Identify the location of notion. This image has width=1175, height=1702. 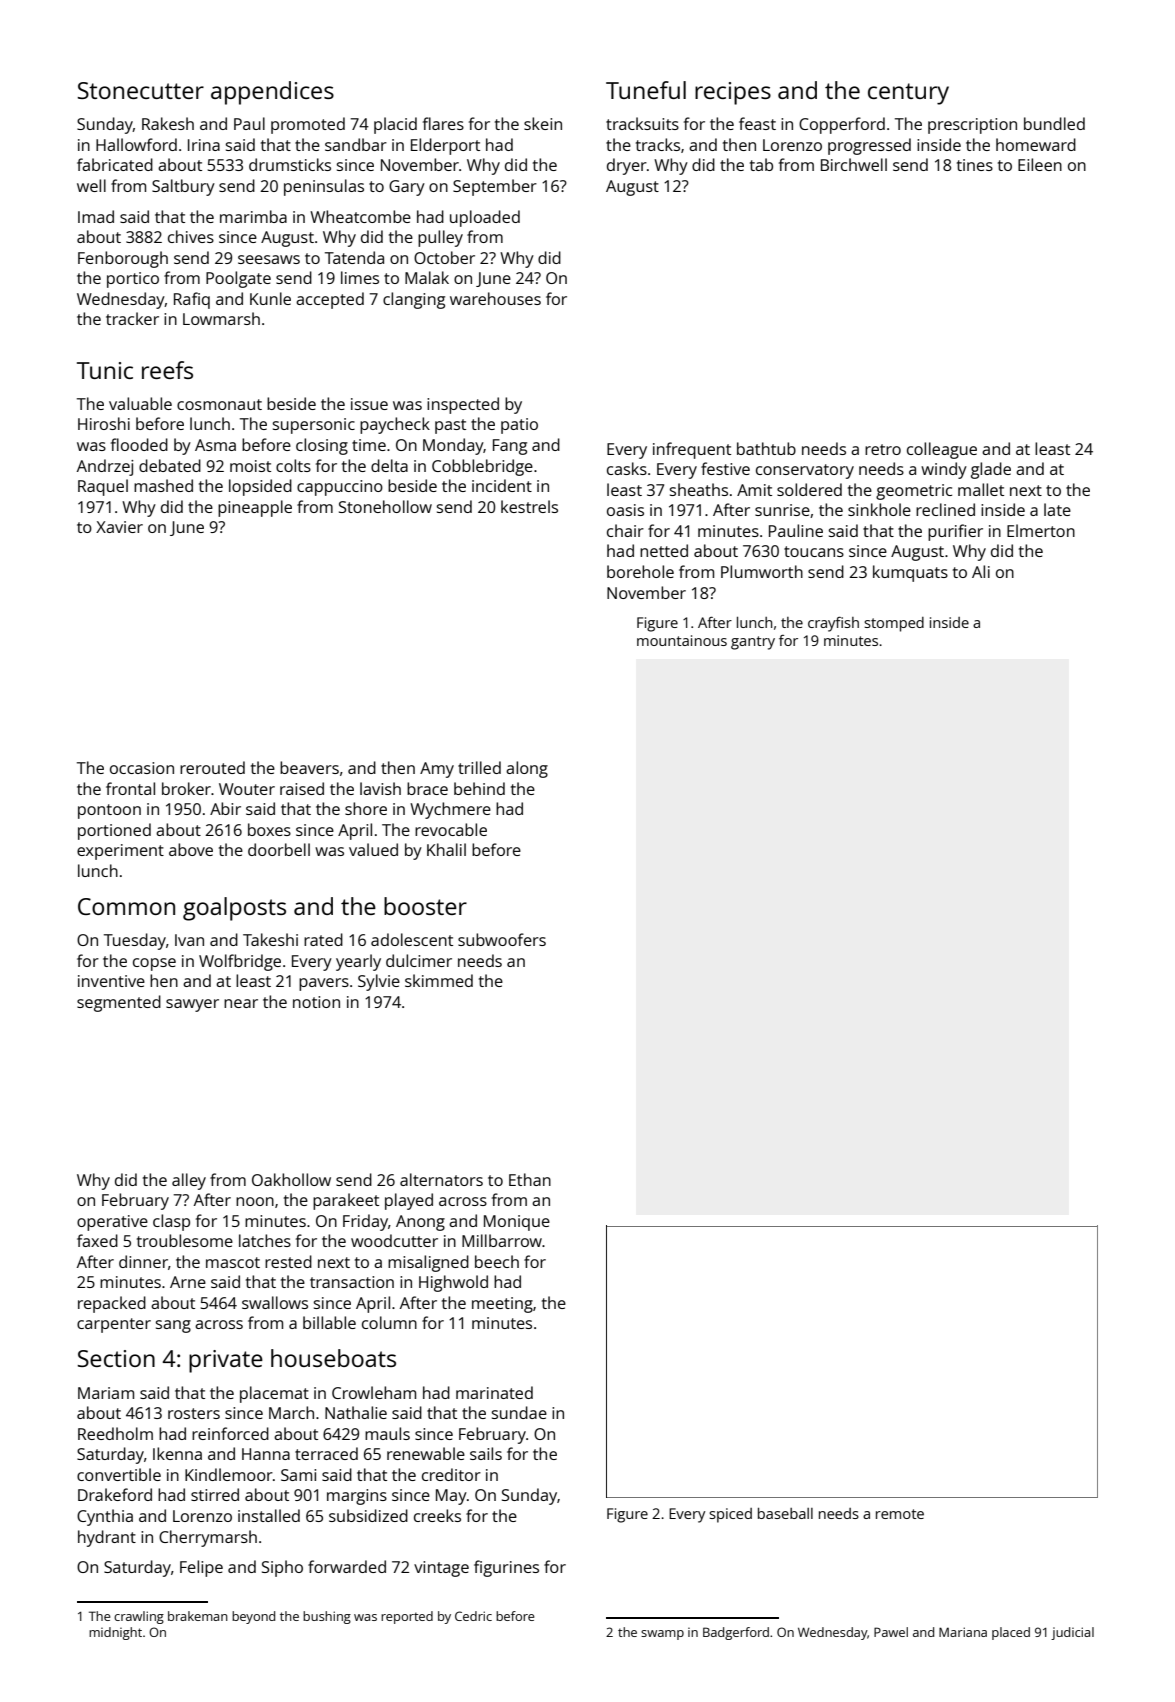
(316, 1002).
